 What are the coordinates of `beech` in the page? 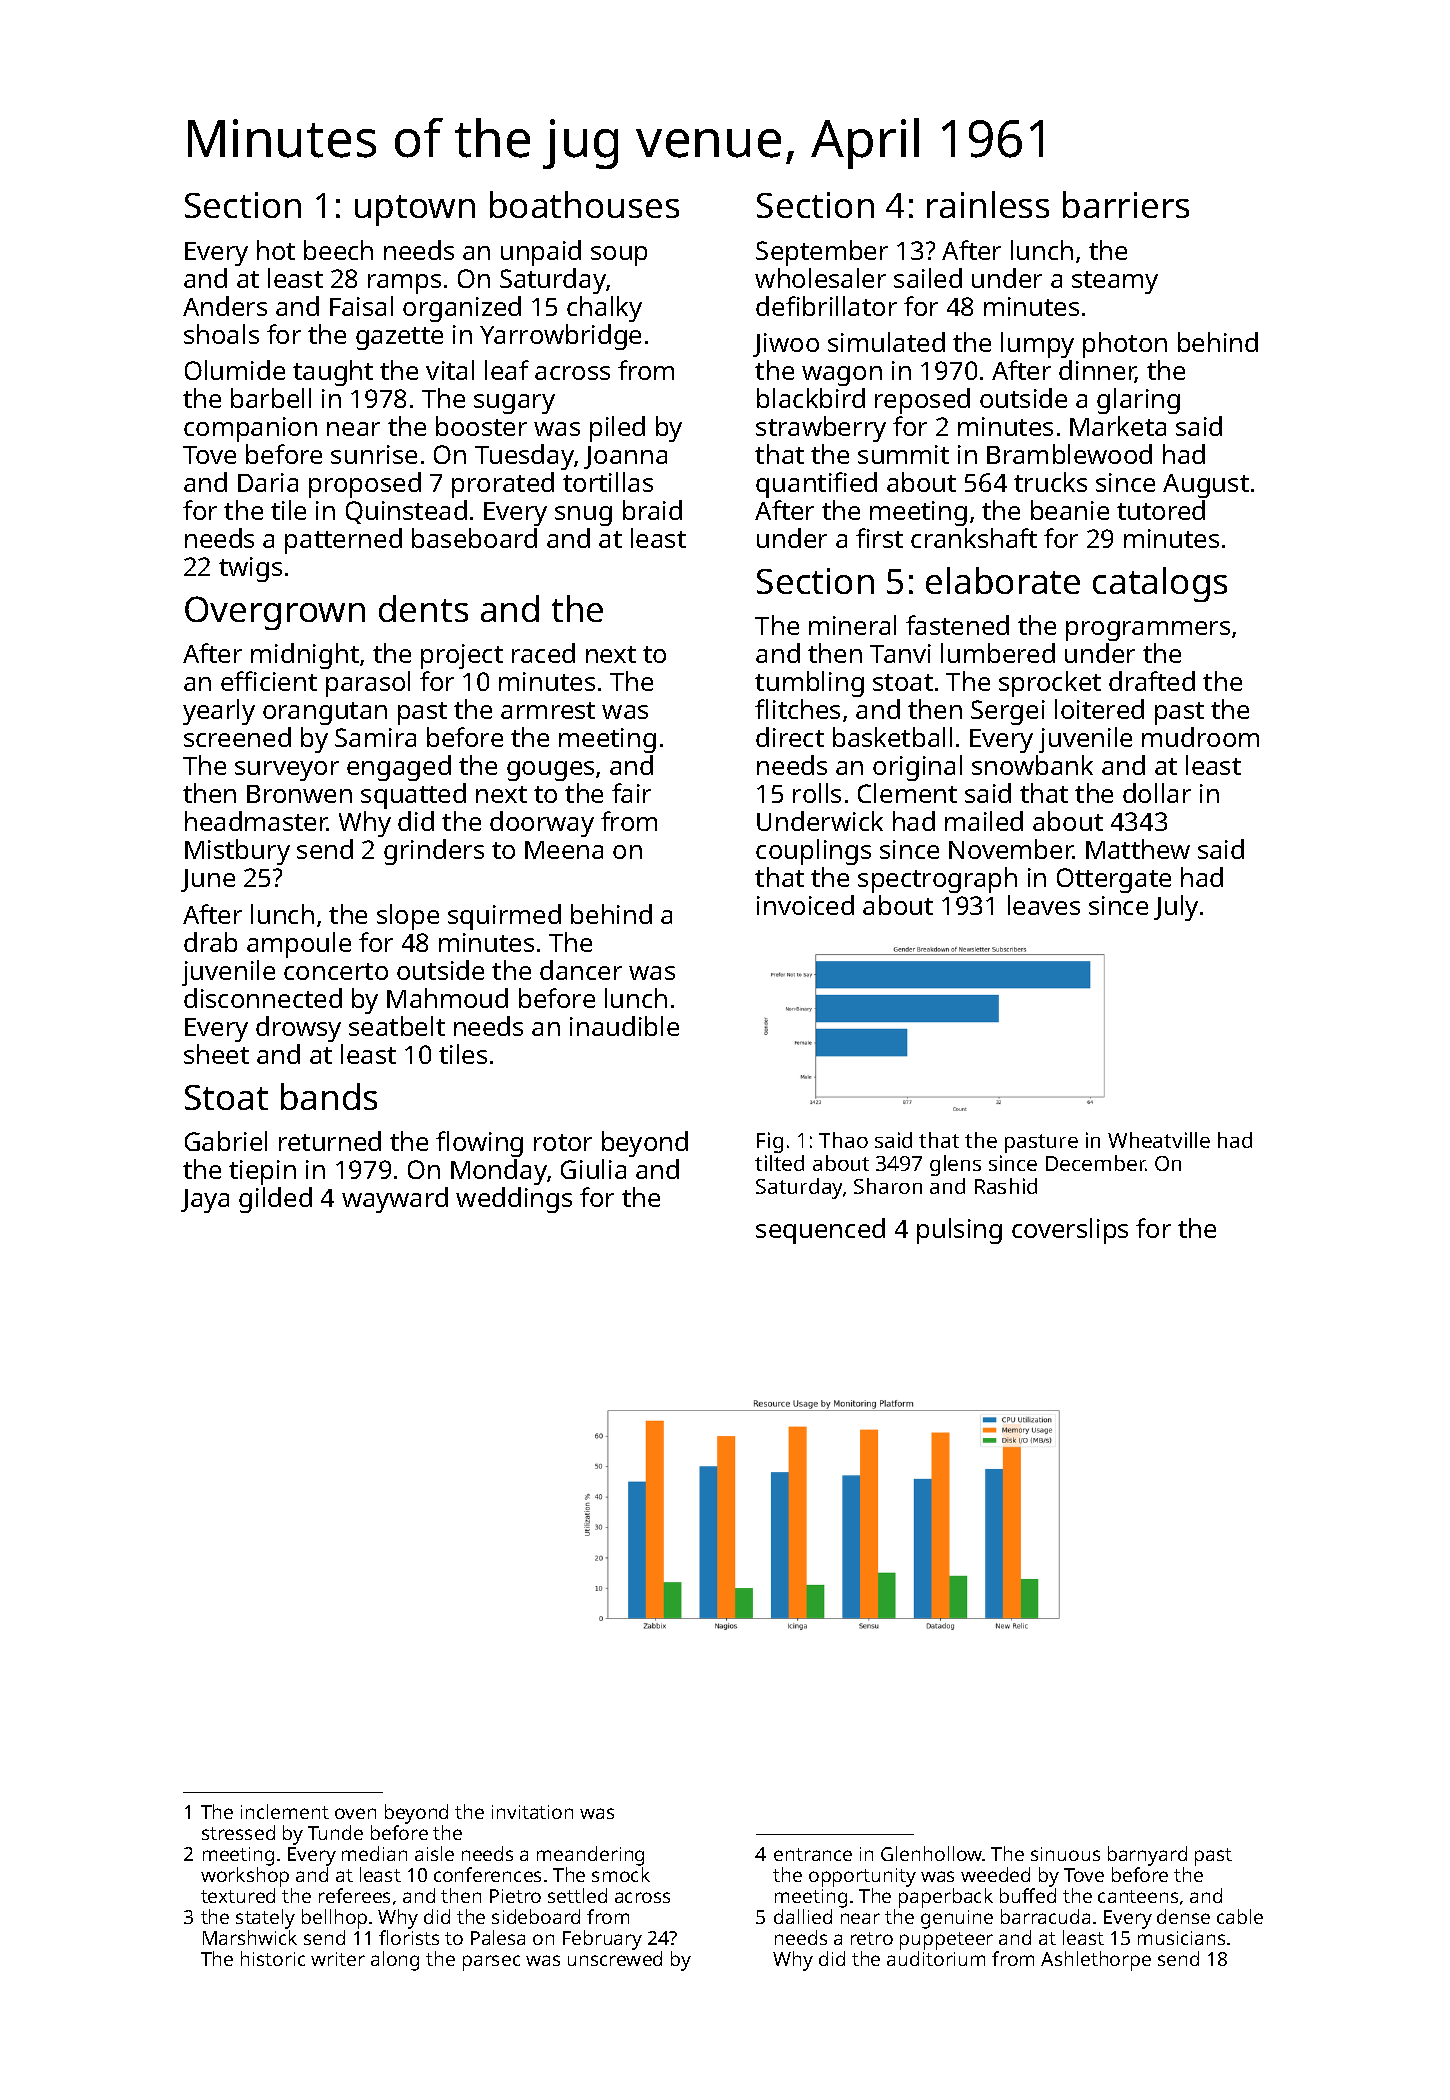 It's located at (338, 250).
